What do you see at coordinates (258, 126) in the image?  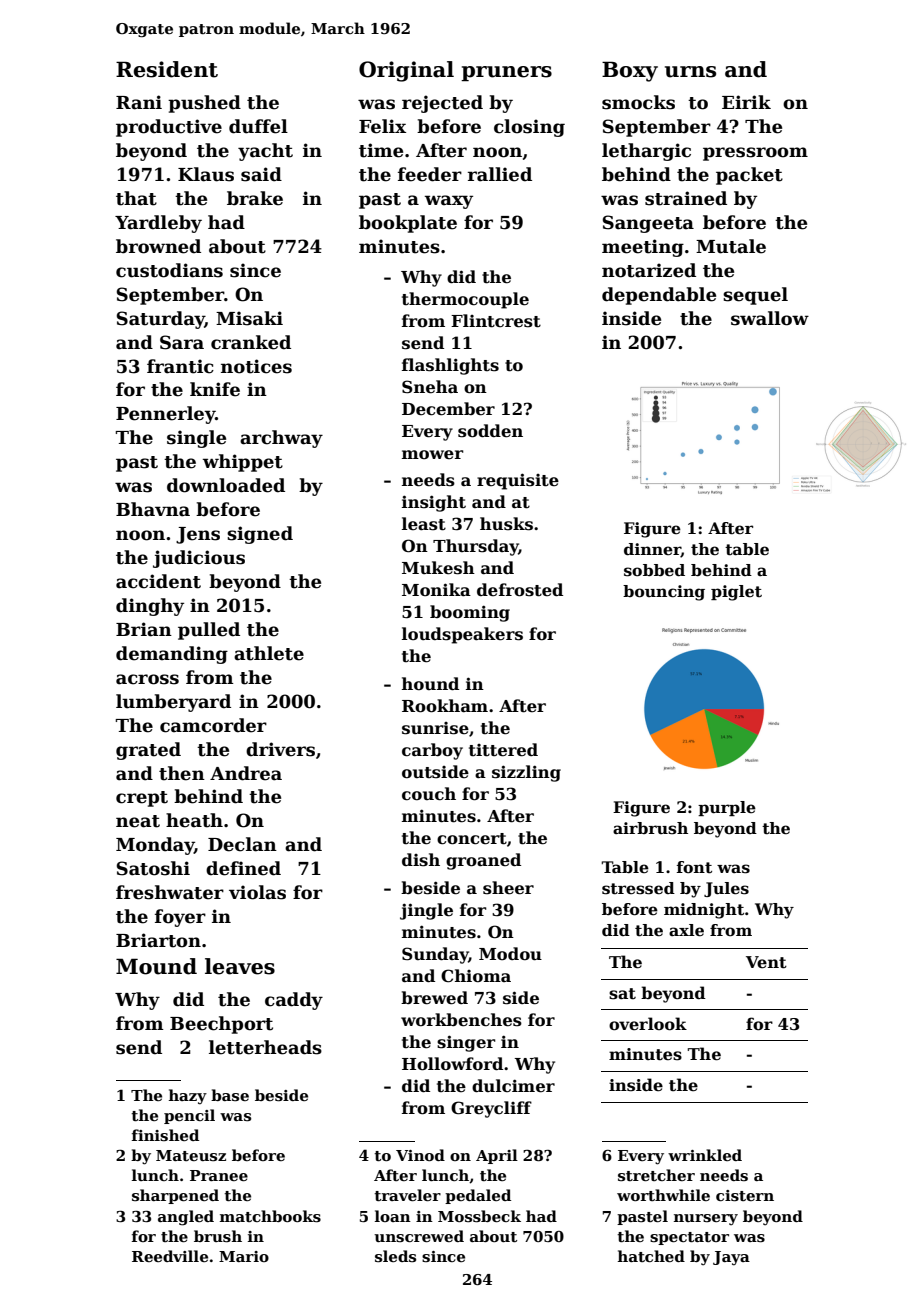 I see `duffel` at bounding box center [258, 126].
